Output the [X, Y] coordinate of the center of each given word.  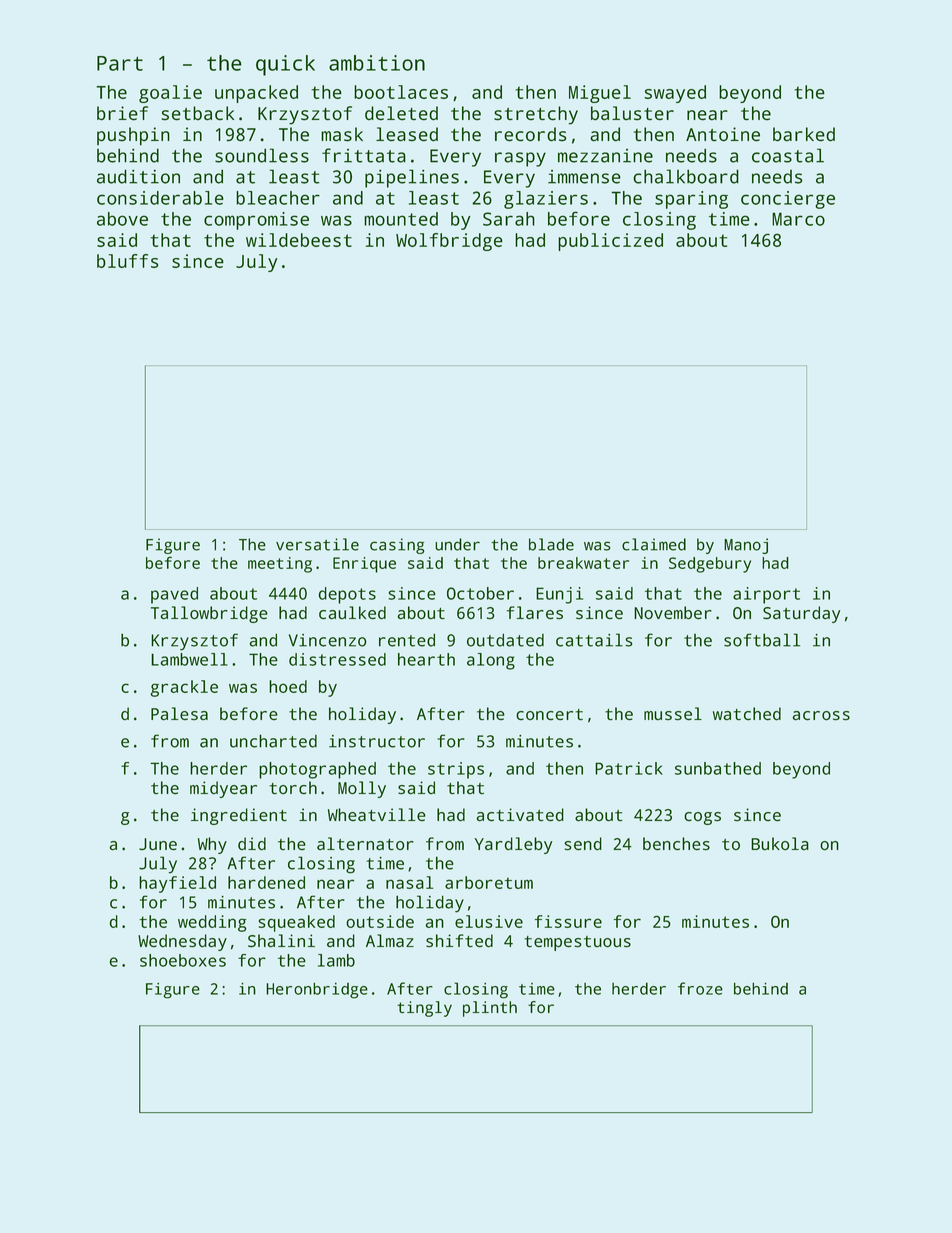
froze [700, 988]
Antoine [723, 134]
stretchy [536, 115]
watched [747, 714]
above [122, 219]
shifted [459, 941]
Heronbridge [317, 990]
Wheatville [377, 815]
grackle [184, 688]
